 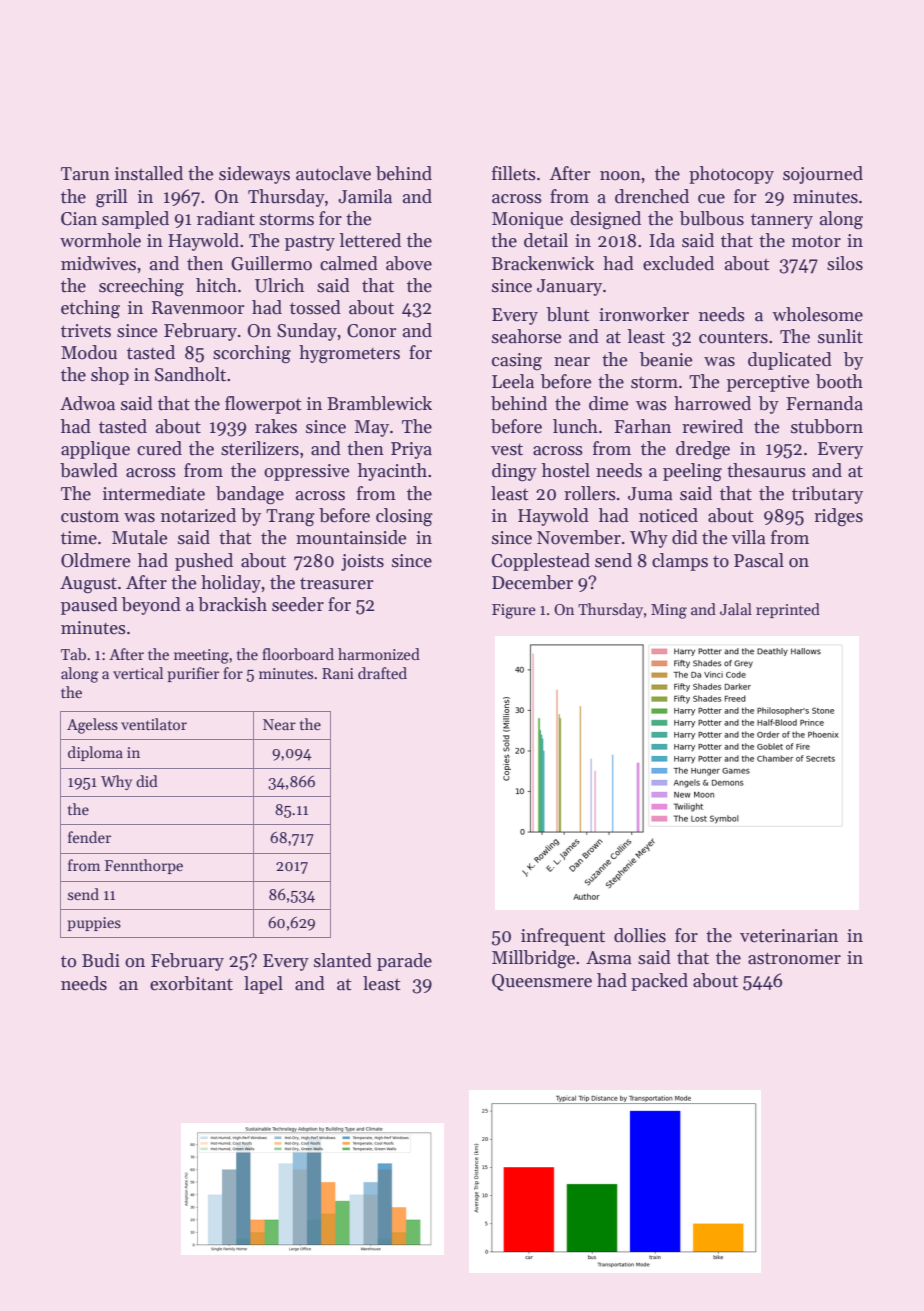 I want to click on exorbitant, so click(x=191, y=983).
